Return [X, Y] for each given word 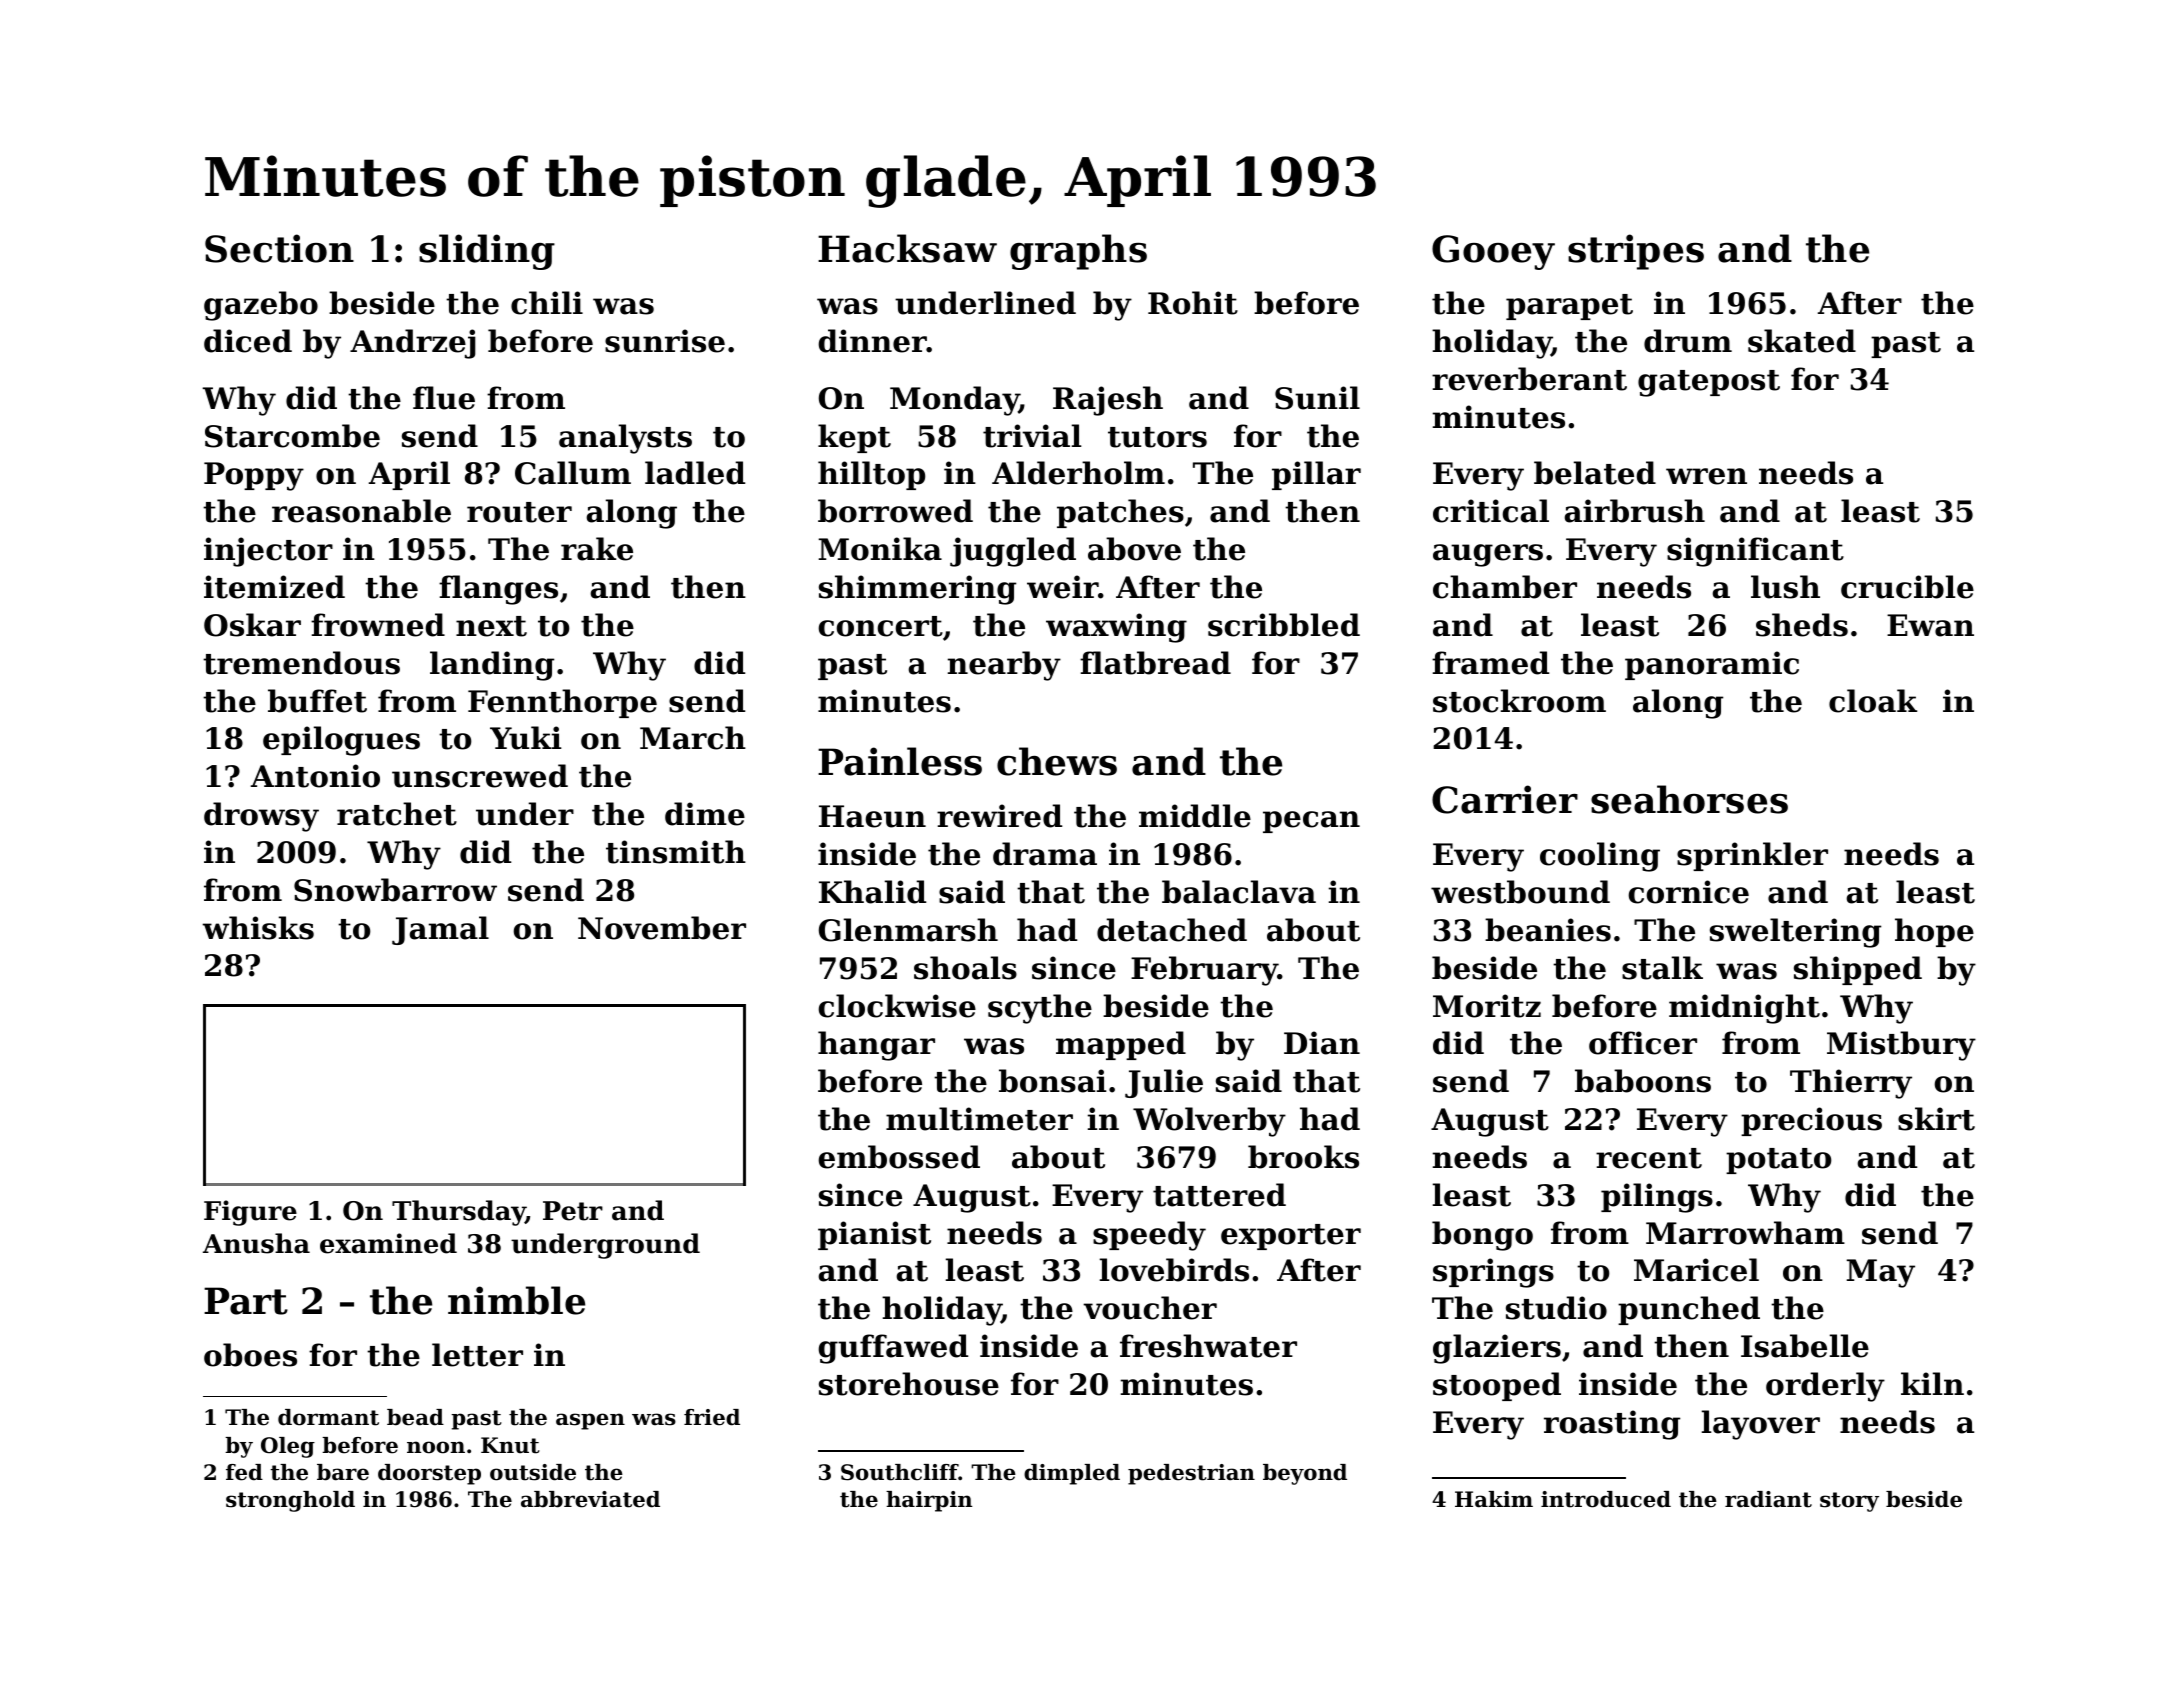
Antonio [315, 776]
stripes [1636, 252]
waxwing [1116, 628]
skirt [1936, 1119]
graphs [1078, 252]
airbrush [1634, 511]
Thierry [1851, 1084]
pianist [874, 1235]
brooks [1303, 1157]
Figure [250, 1213]
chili [547, 303]
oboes [250, 1355]
